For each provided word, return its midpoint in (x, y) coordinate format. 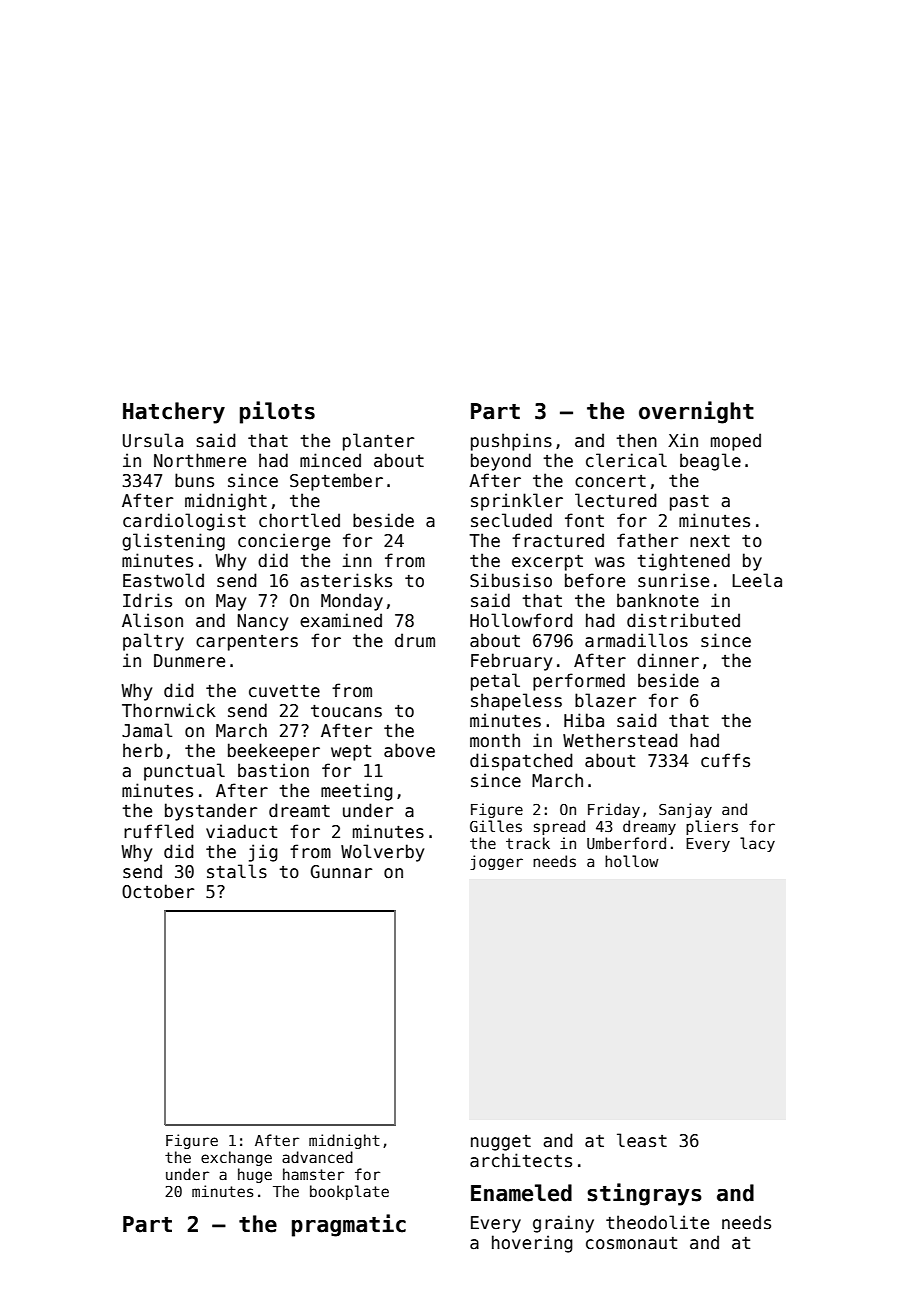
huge (255, 1175)
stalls (237, 871)
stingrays (644, 1194)
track (528, 843)
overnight (696, 412)
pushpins (511, 442)
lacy (757, 844)
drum (415, 640)
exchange (236, 1158)
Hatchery (174, 413)
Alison (152, 620)
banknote (658, 600)
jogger (496, 862)
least (642, 1140)
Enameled (521, 1193)
